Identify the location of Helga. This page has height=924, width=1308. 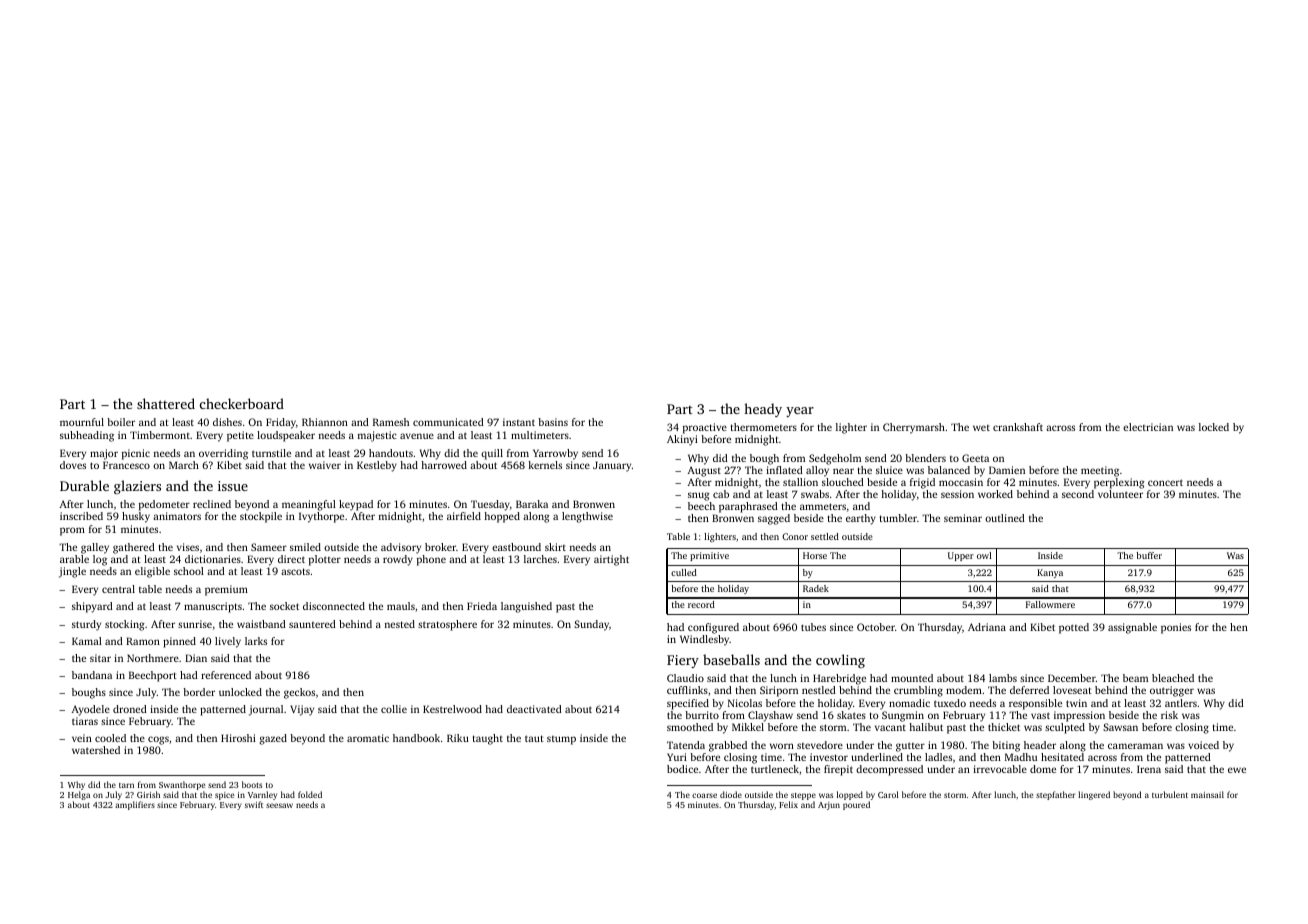
(79, 795).
